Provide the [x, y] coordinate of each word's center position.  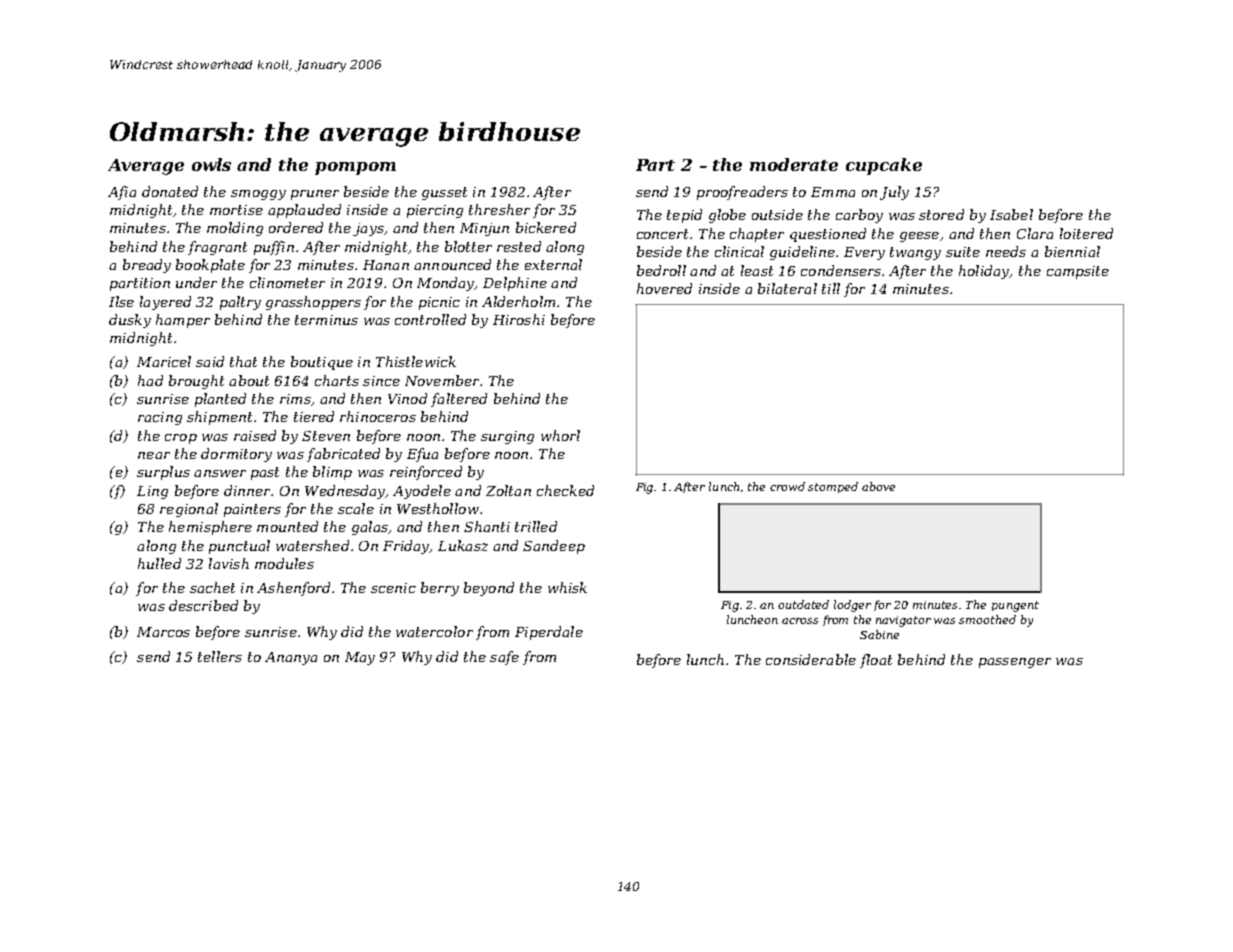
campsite [1078, 272]
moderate [794, 164]
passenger [1015, 663]
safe [504, 658]
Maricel [164, 361]
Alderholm [518, 301]
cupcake [884, 166]
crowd [787, 486]
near [154, 455]
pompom [355, 168]
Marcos [163, 632]
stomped [833, 487]
